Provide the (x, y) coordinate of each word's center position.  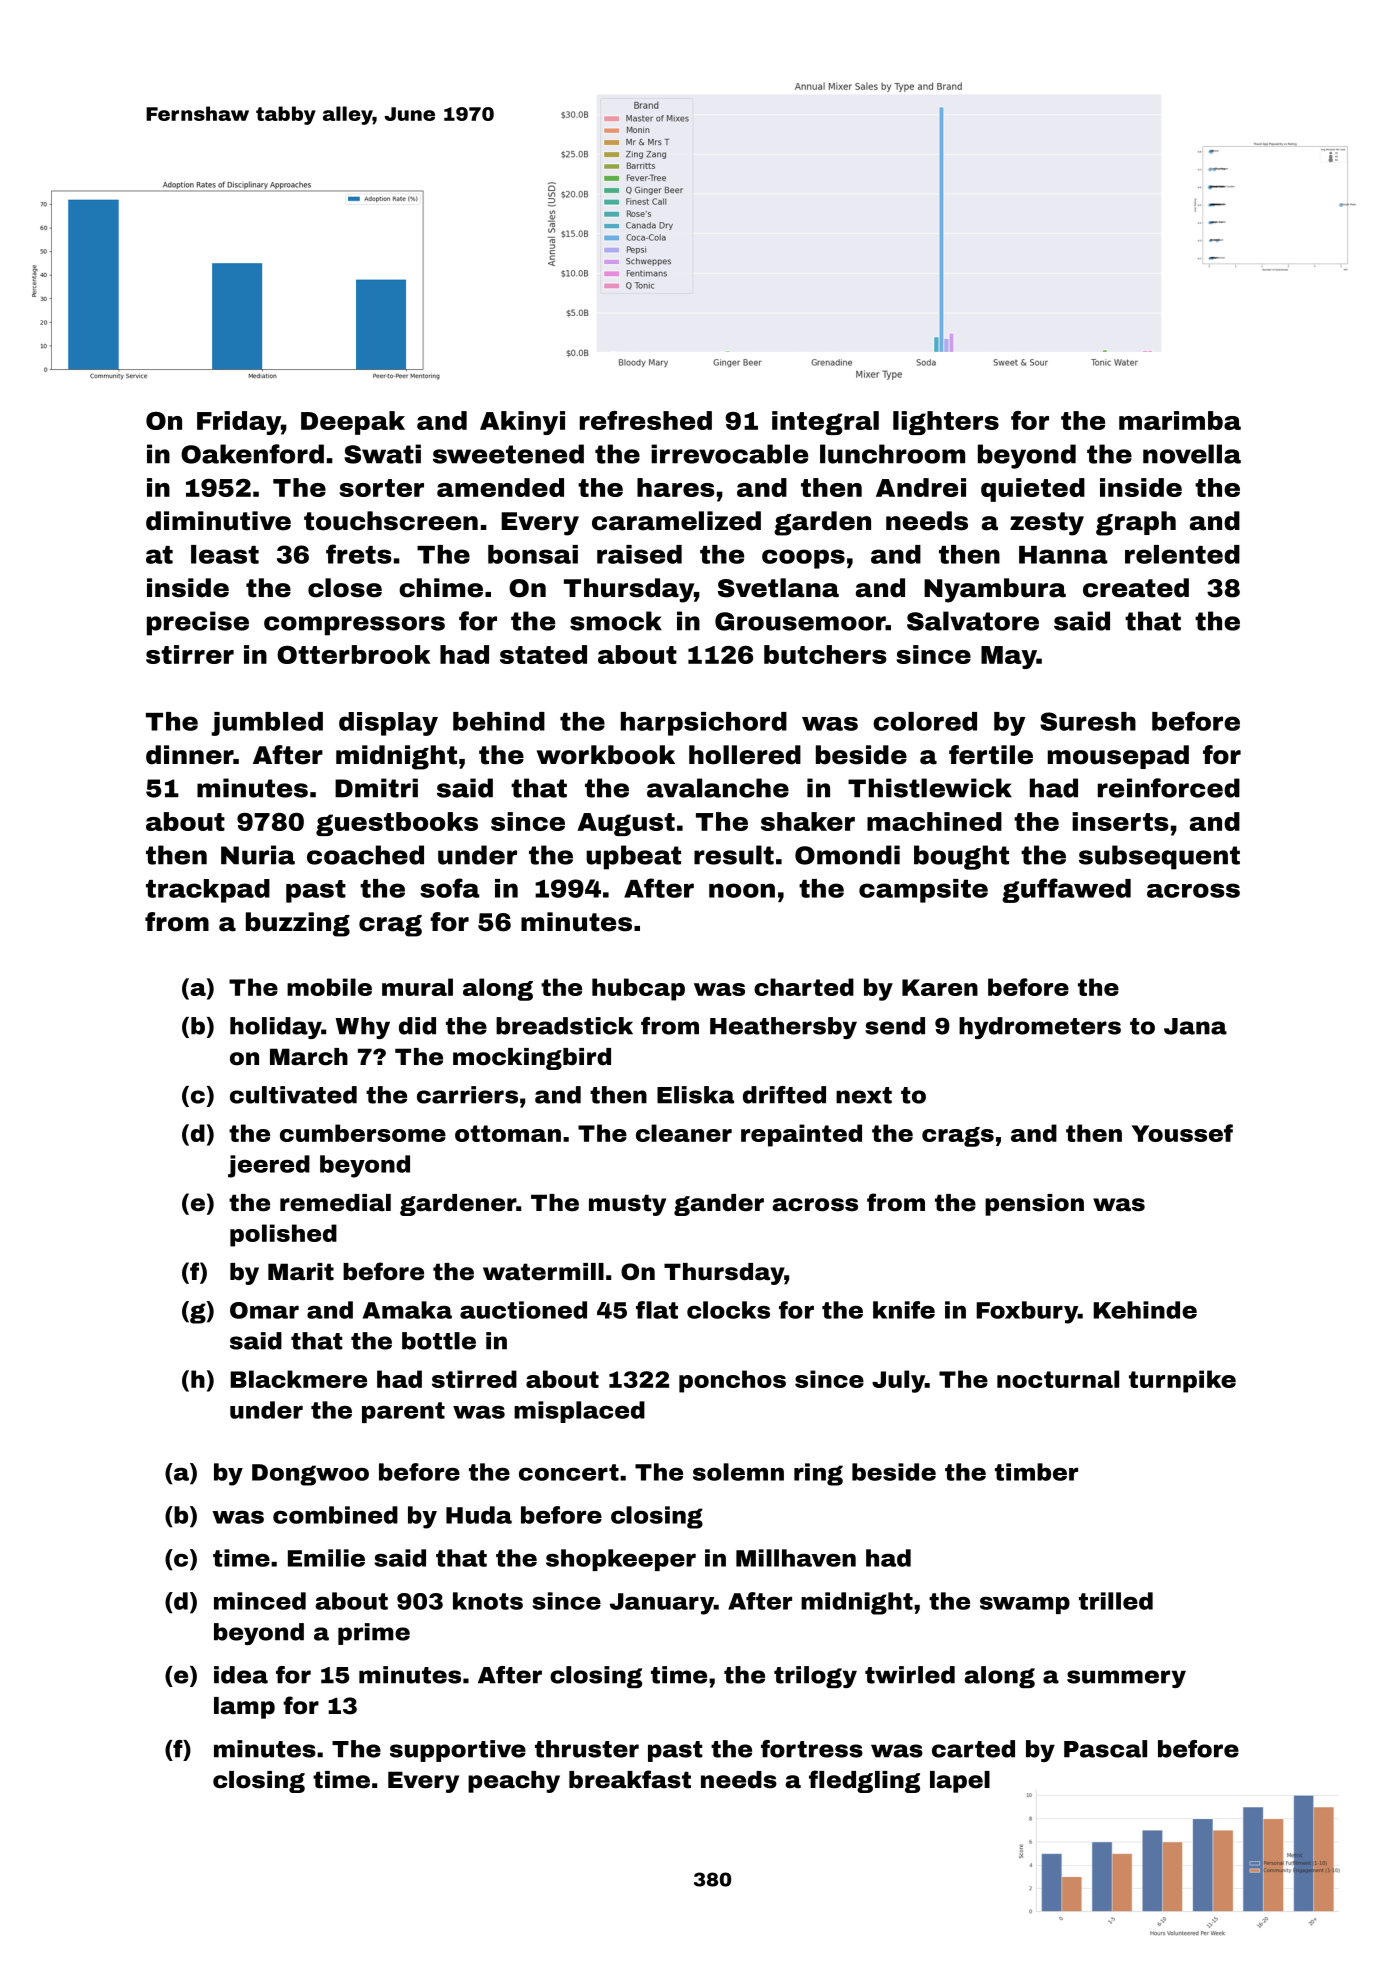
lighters (946, 423)
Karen (940, 987)
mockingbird (532, 1059)
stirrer (190, 654)
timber (1036, 1472)
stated (543, 654)
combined (335, 1515)
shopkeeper (621, 1560)
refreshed (646, 420)
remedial (335, 1203)
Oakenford (252, 454)
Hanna (1063, 555)
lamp (244, 1708)
